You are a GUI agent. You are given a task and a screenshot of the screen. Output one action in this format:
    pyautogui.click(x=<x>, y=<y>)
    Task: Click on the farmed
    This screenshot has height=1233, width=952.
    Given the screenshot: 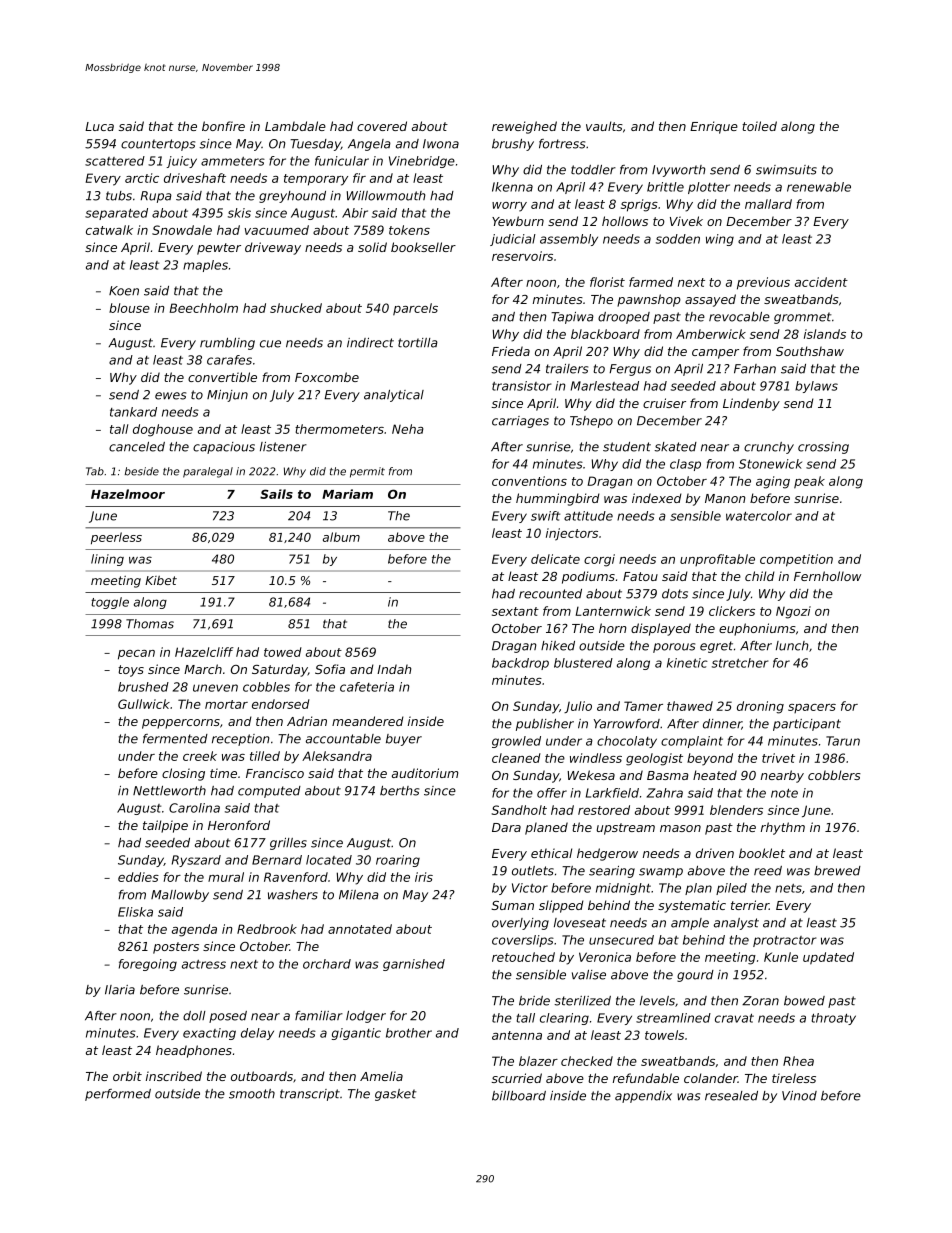 What is the action you would take?
    pyautogui.click(x=651, y=282)
